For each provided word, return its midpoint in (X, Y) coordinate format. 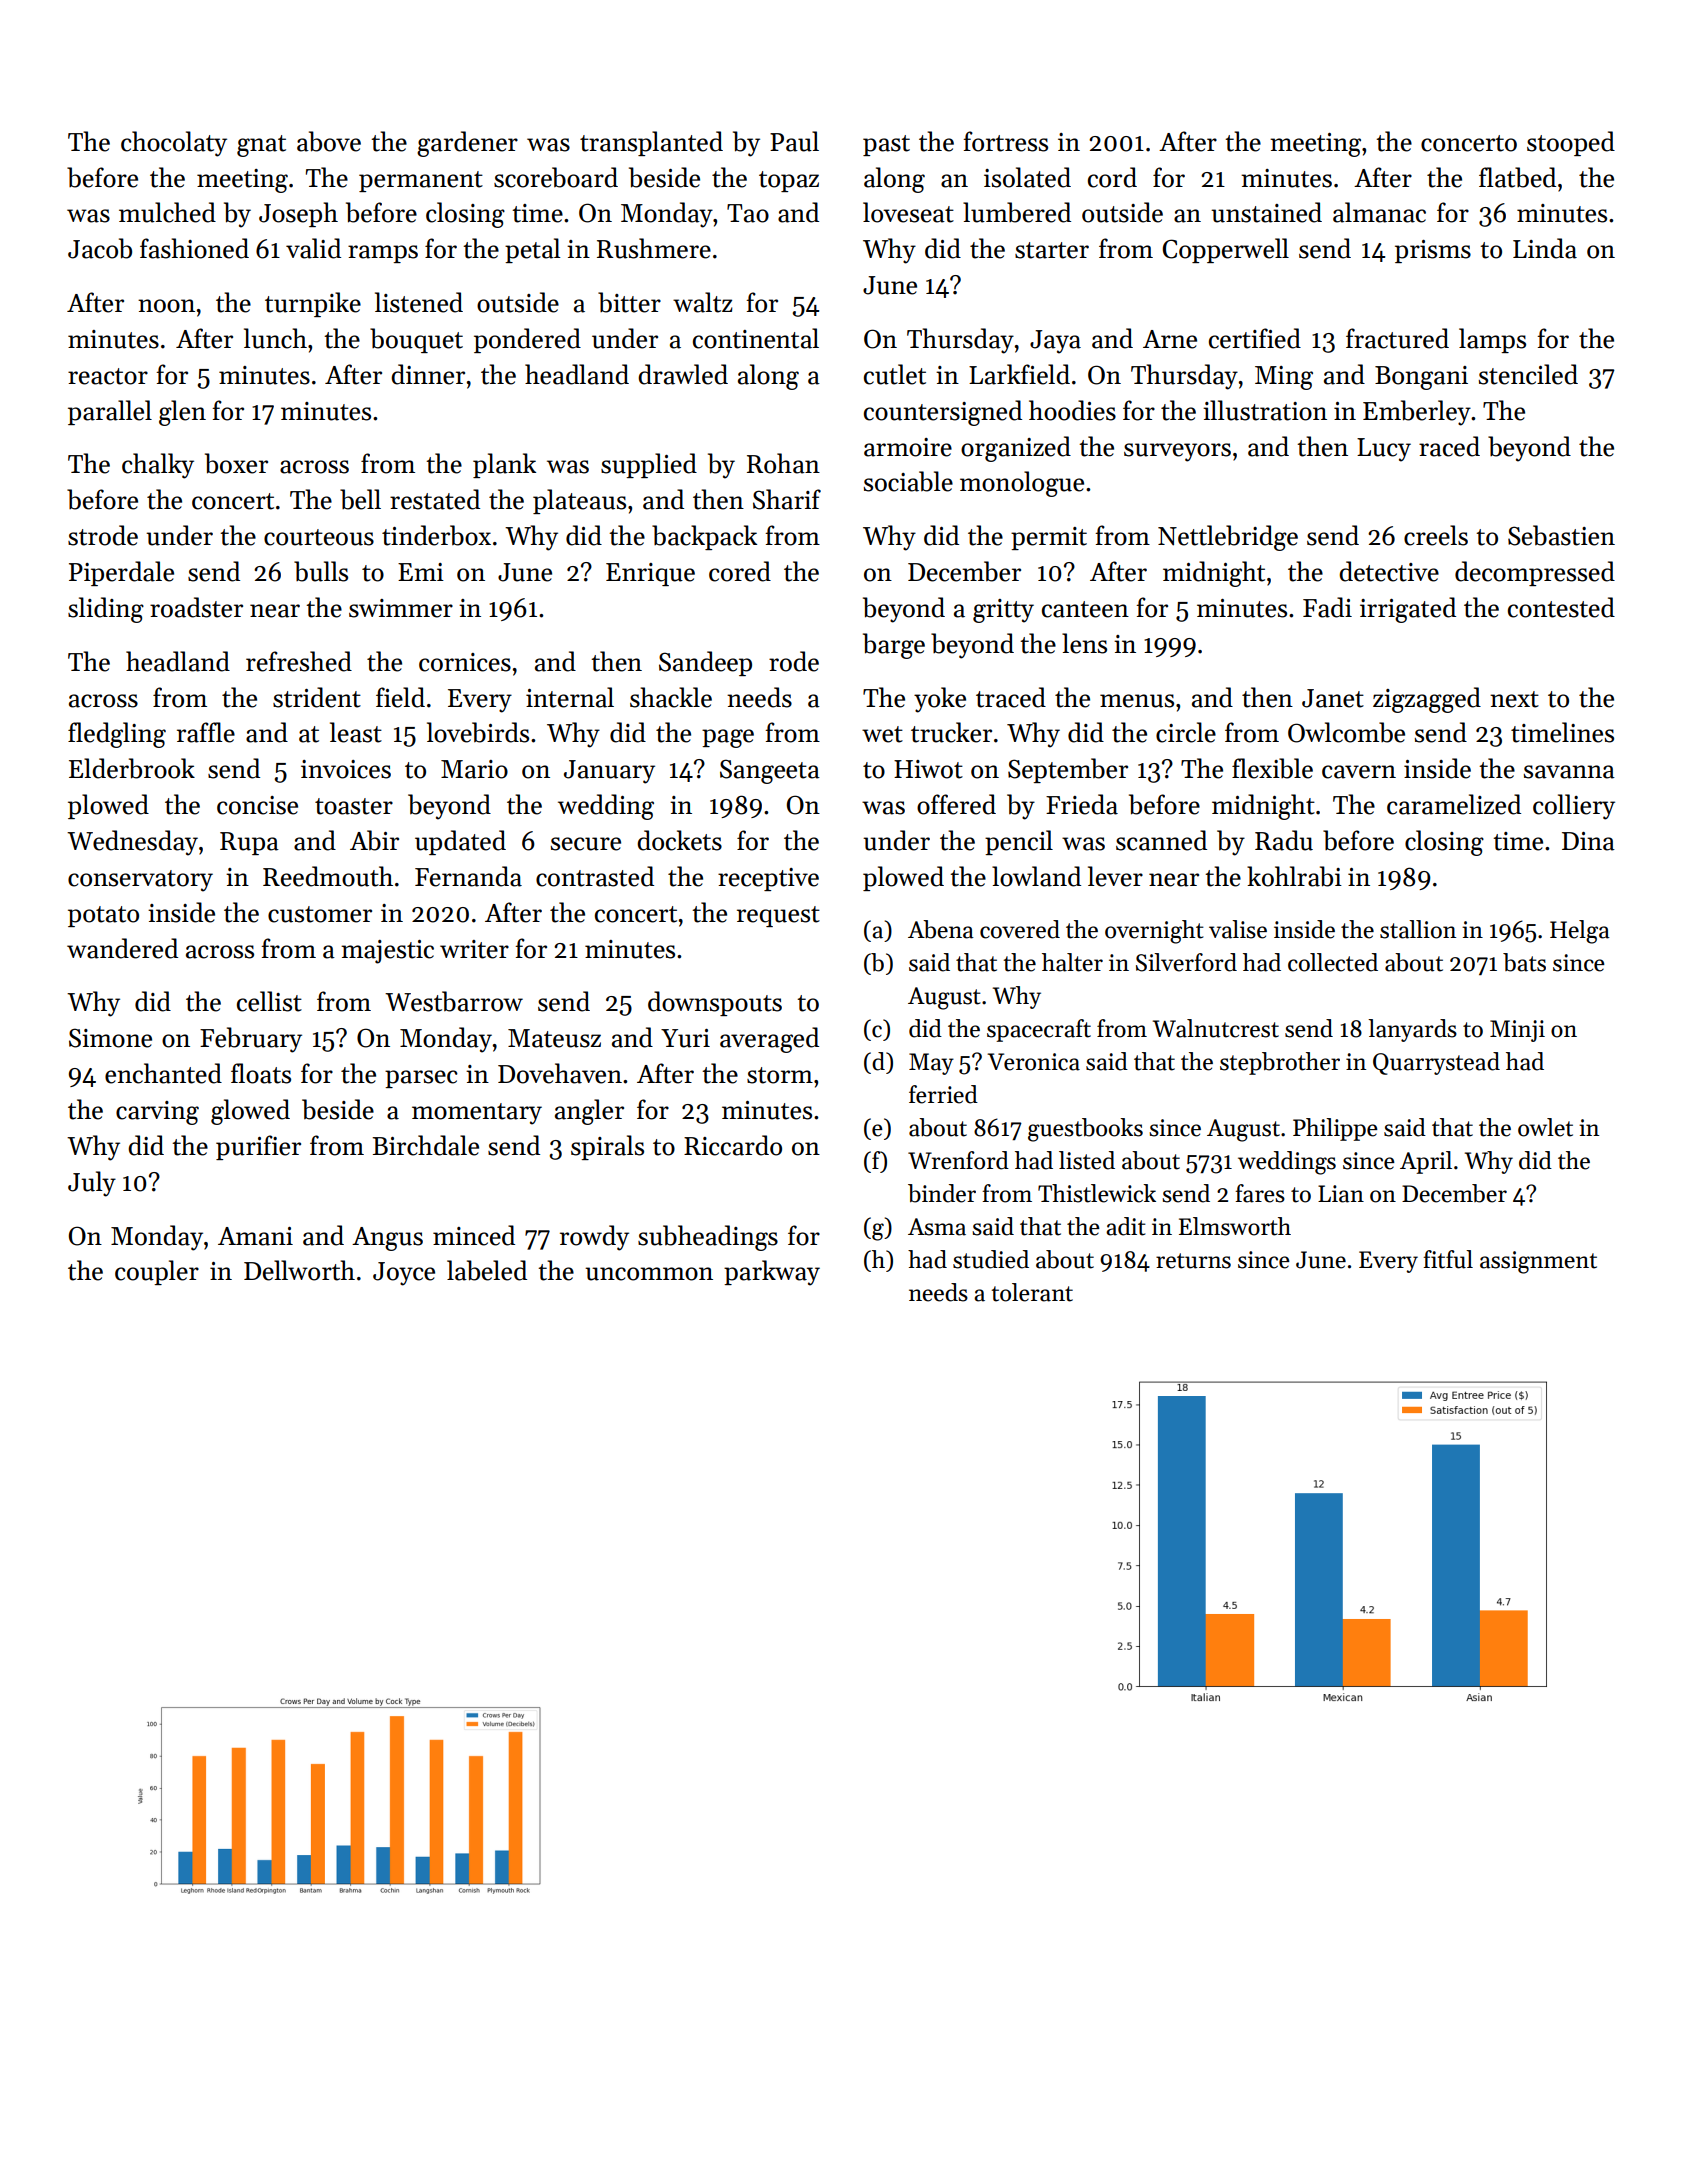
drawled (683, 374)
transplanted (651, 143)
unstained (1266, 212)
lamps (1492, 340)
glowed (250, 1112)
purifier (258, 1147)
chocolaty (174, 144)
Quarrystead (1436, 1063)
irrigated (1408, 610)
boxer (236, 463)
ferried (943, 1094)
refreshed (299, 661)
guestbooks (1085, 1130)
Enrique (650, 574)
